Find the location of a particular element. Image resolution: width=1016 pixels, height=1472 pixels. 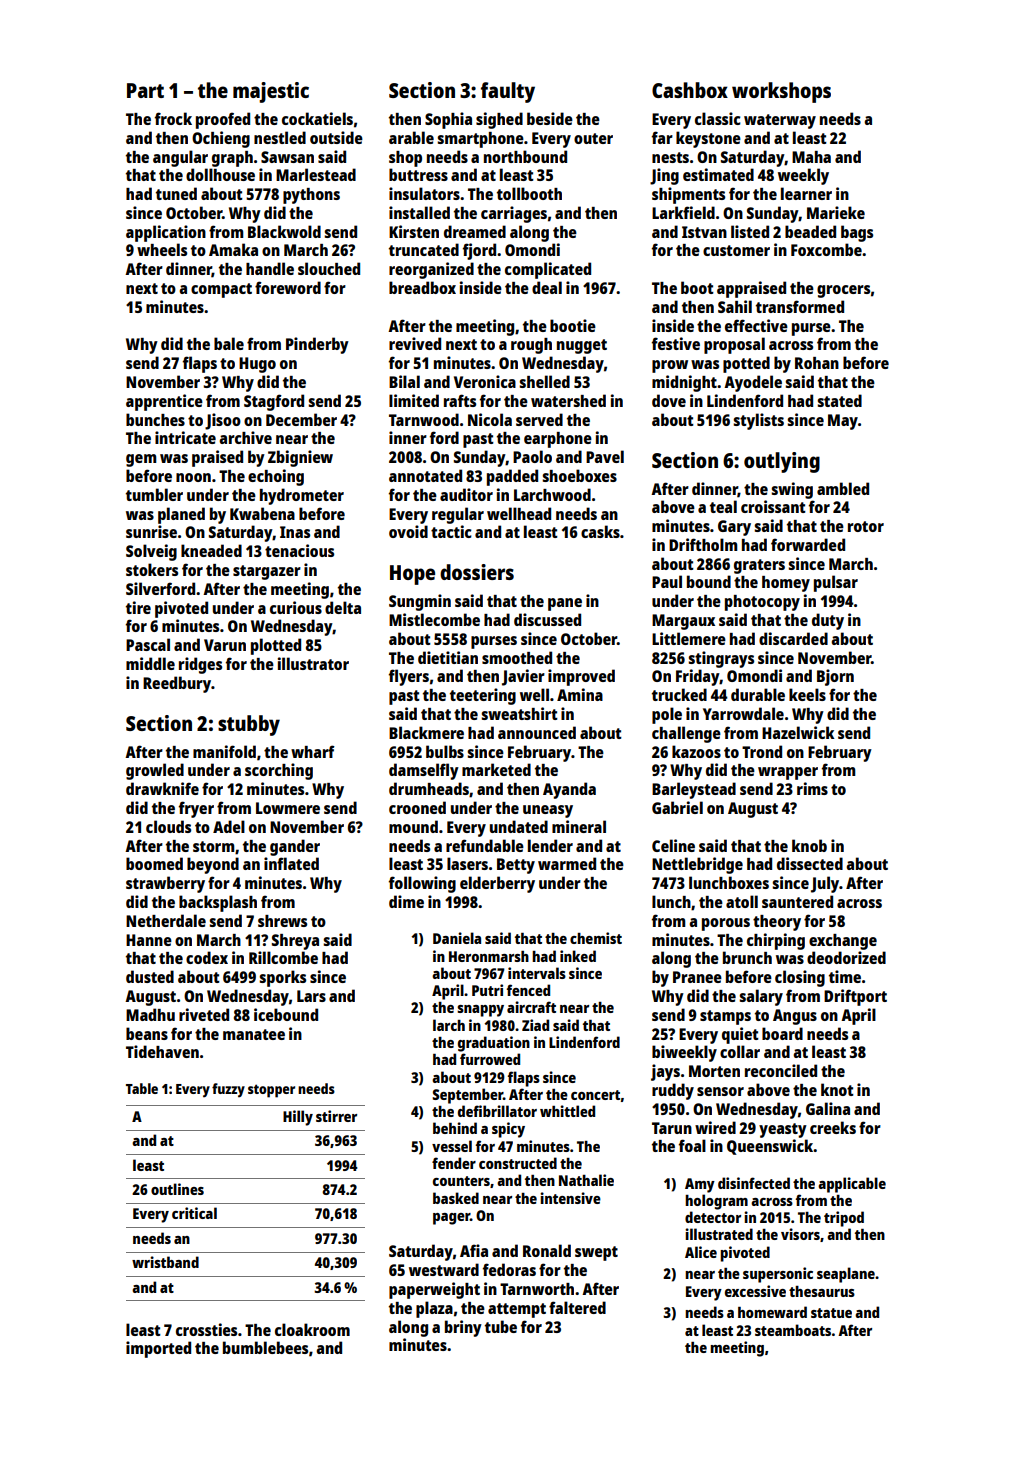

cloakroom is located at coordinates (312, 1329).
